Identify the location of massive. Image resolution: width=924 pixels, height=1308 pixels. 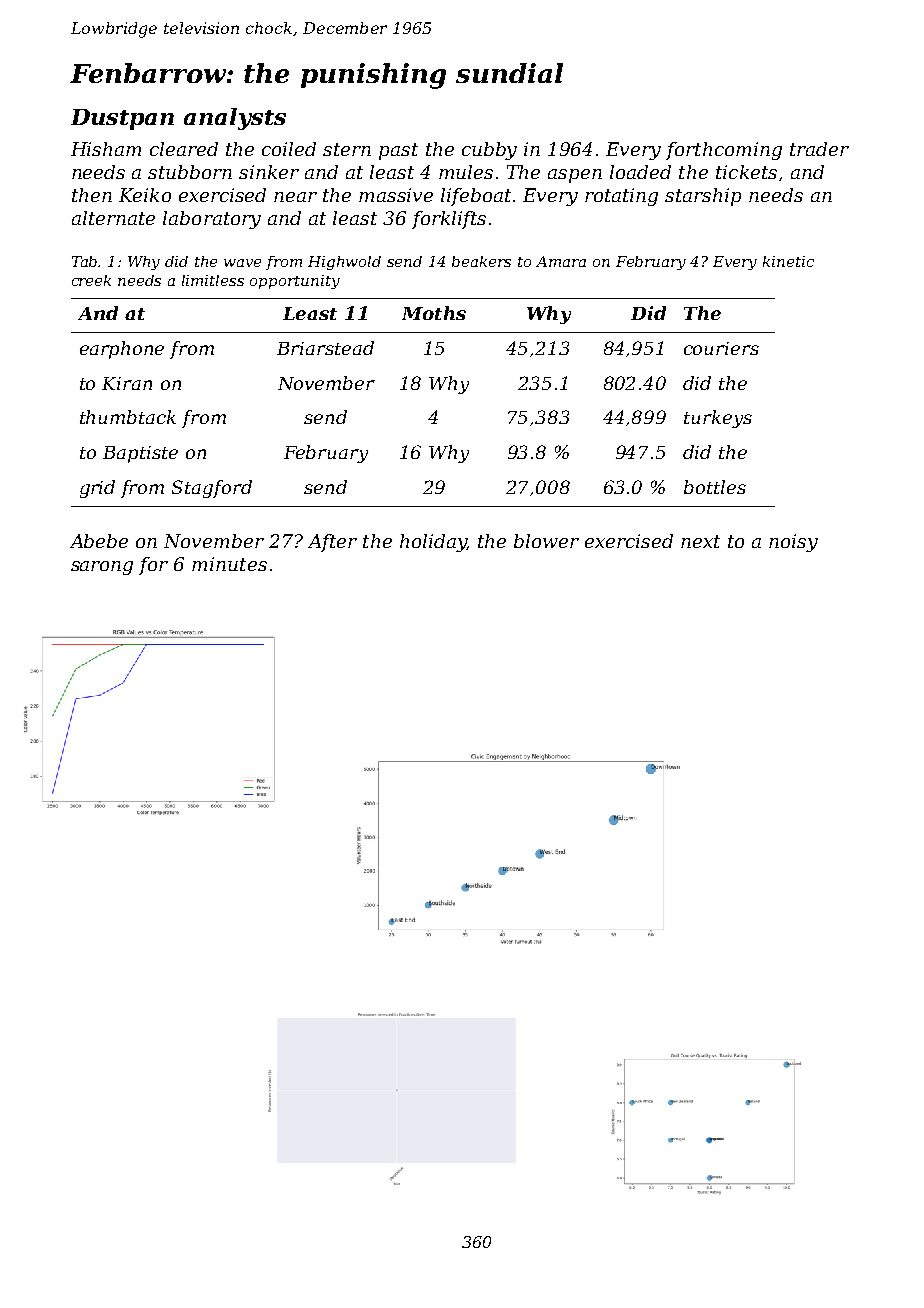
(396, 195).
